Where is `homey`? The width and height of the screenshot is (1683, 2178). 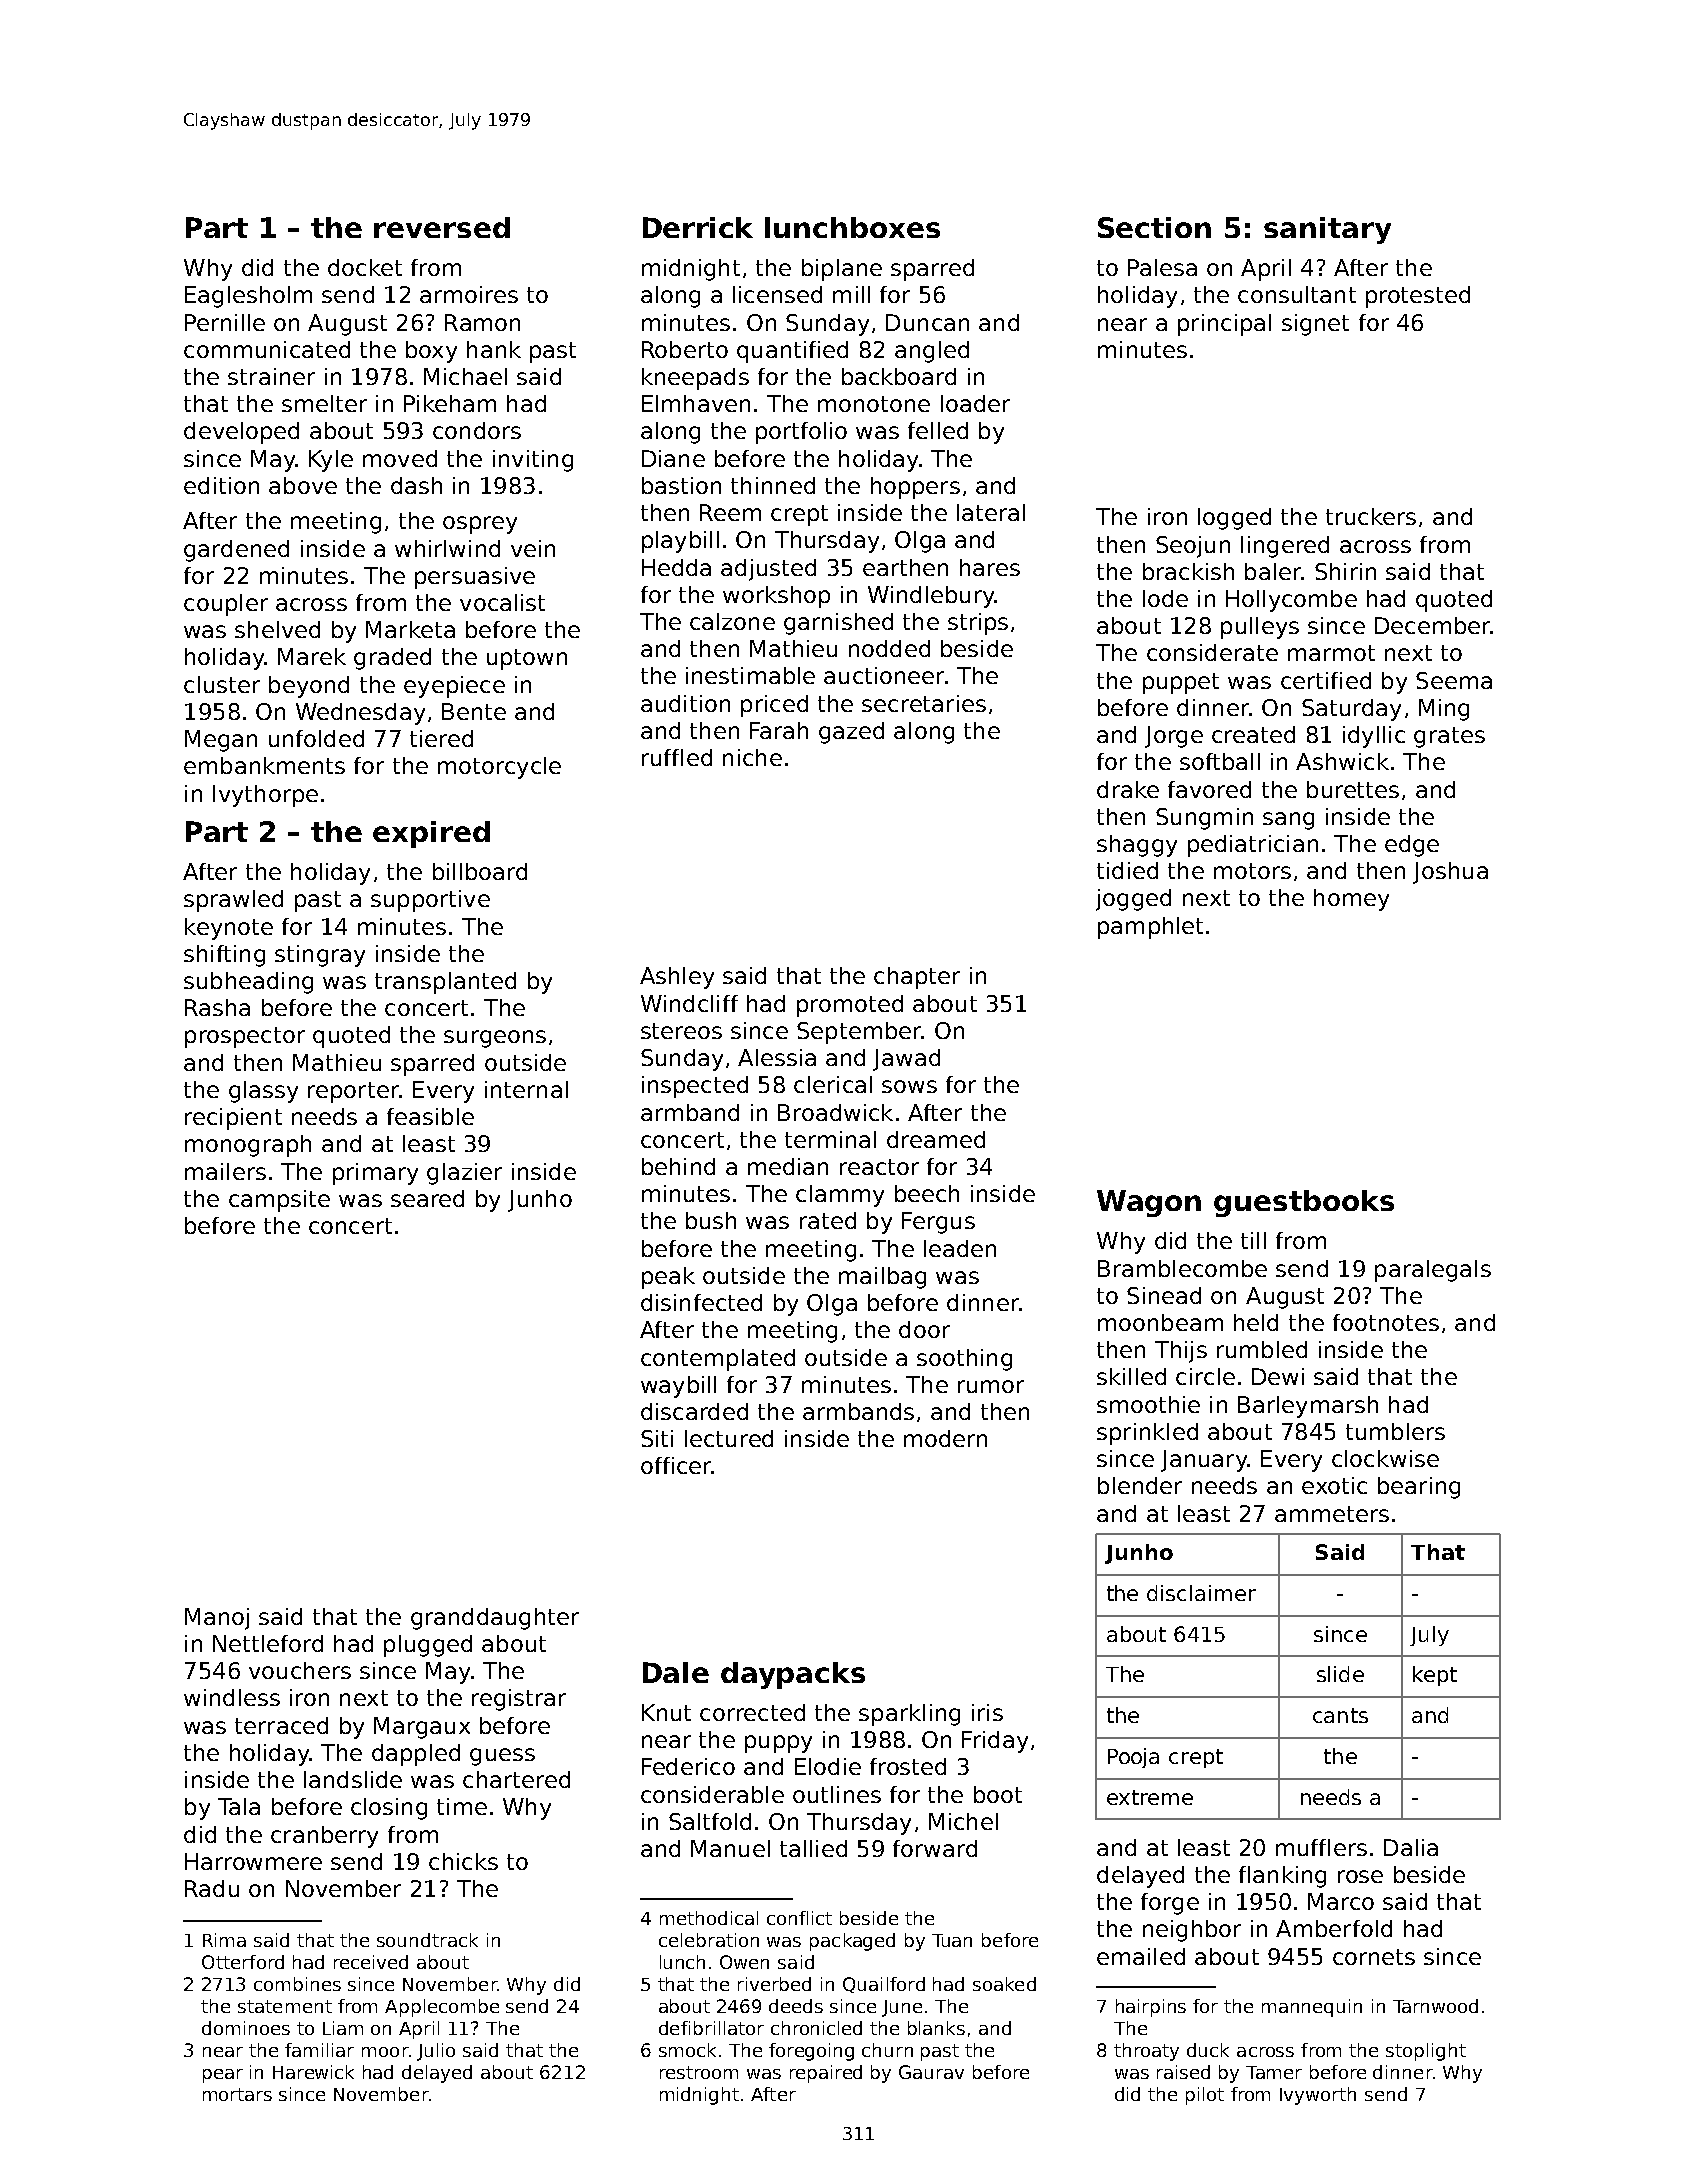
homey is located at coordinates (1351, 900).
